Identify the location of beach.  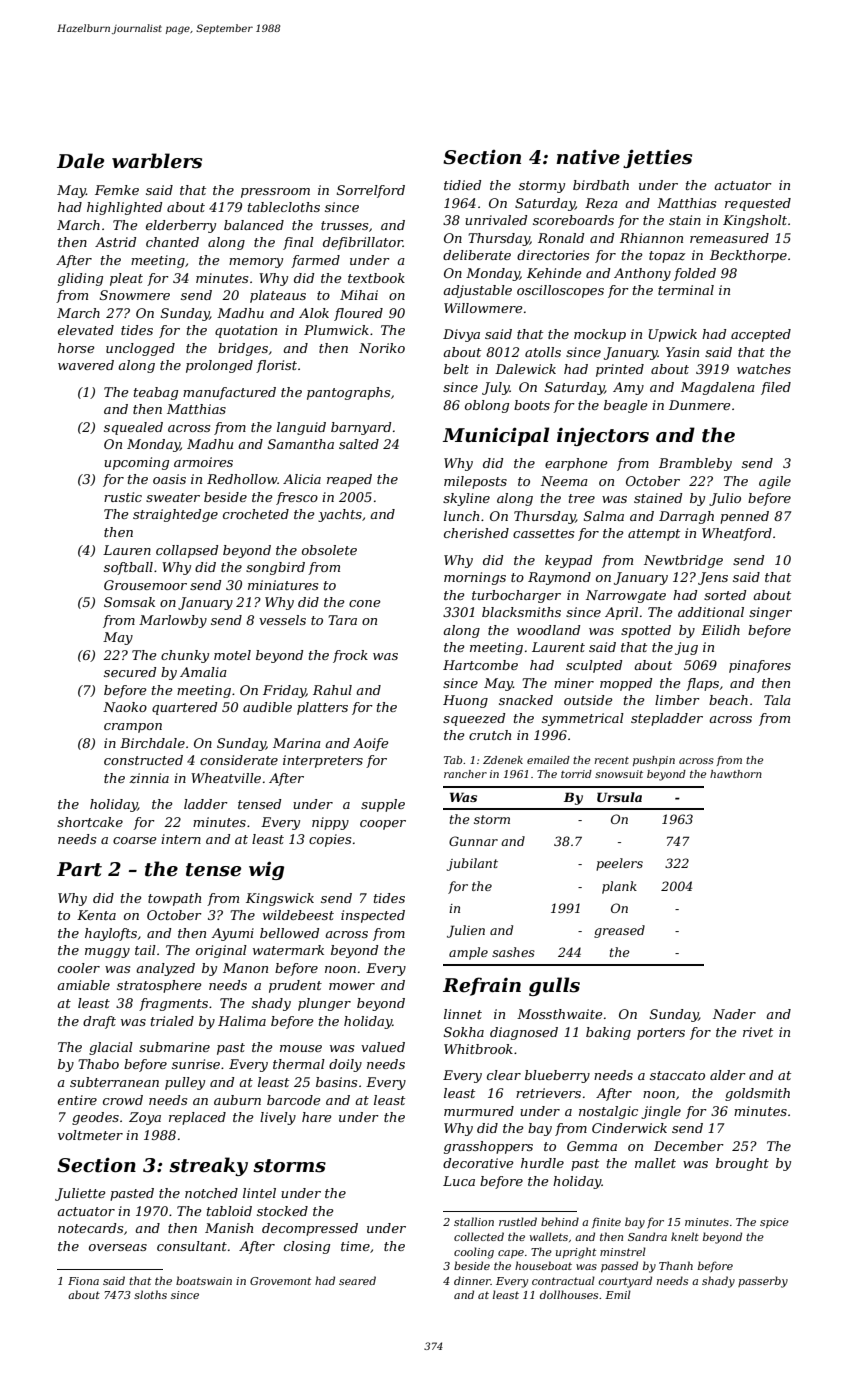
(728, 700).
